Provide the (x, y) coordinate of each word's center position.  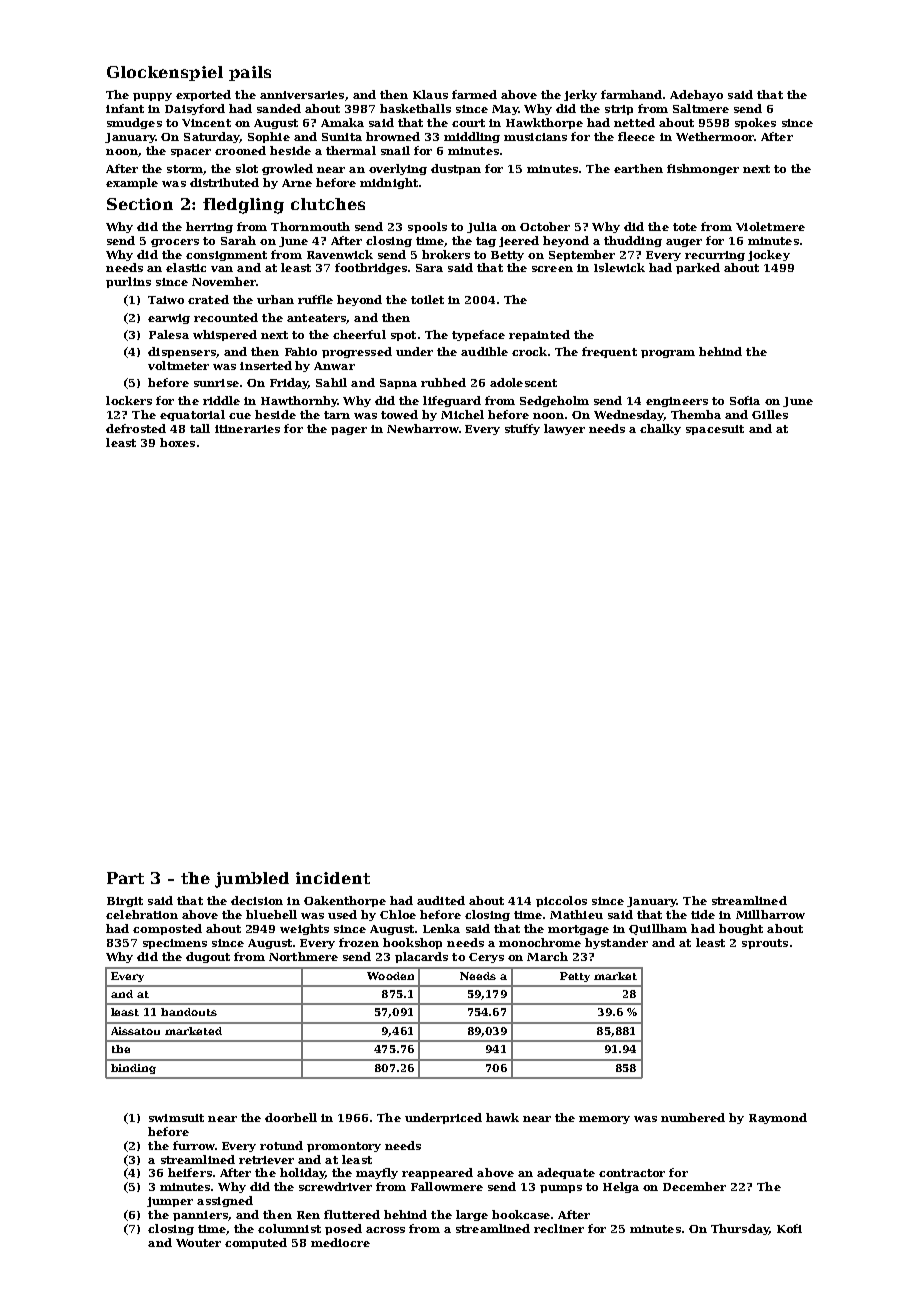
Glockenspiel (165, 73)
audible (484, 351)
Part (125, 878)
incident (333, 878)
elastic (186, 267)
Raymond (778, 1118)
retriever (266, 1160)
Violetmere (770, 226)
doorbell (291, 1117)
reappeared (437, 1173)
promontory (344, 1147)
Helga (621, 1187)
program (668, 354)
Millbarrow (770, 914)
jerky (580, 95)
